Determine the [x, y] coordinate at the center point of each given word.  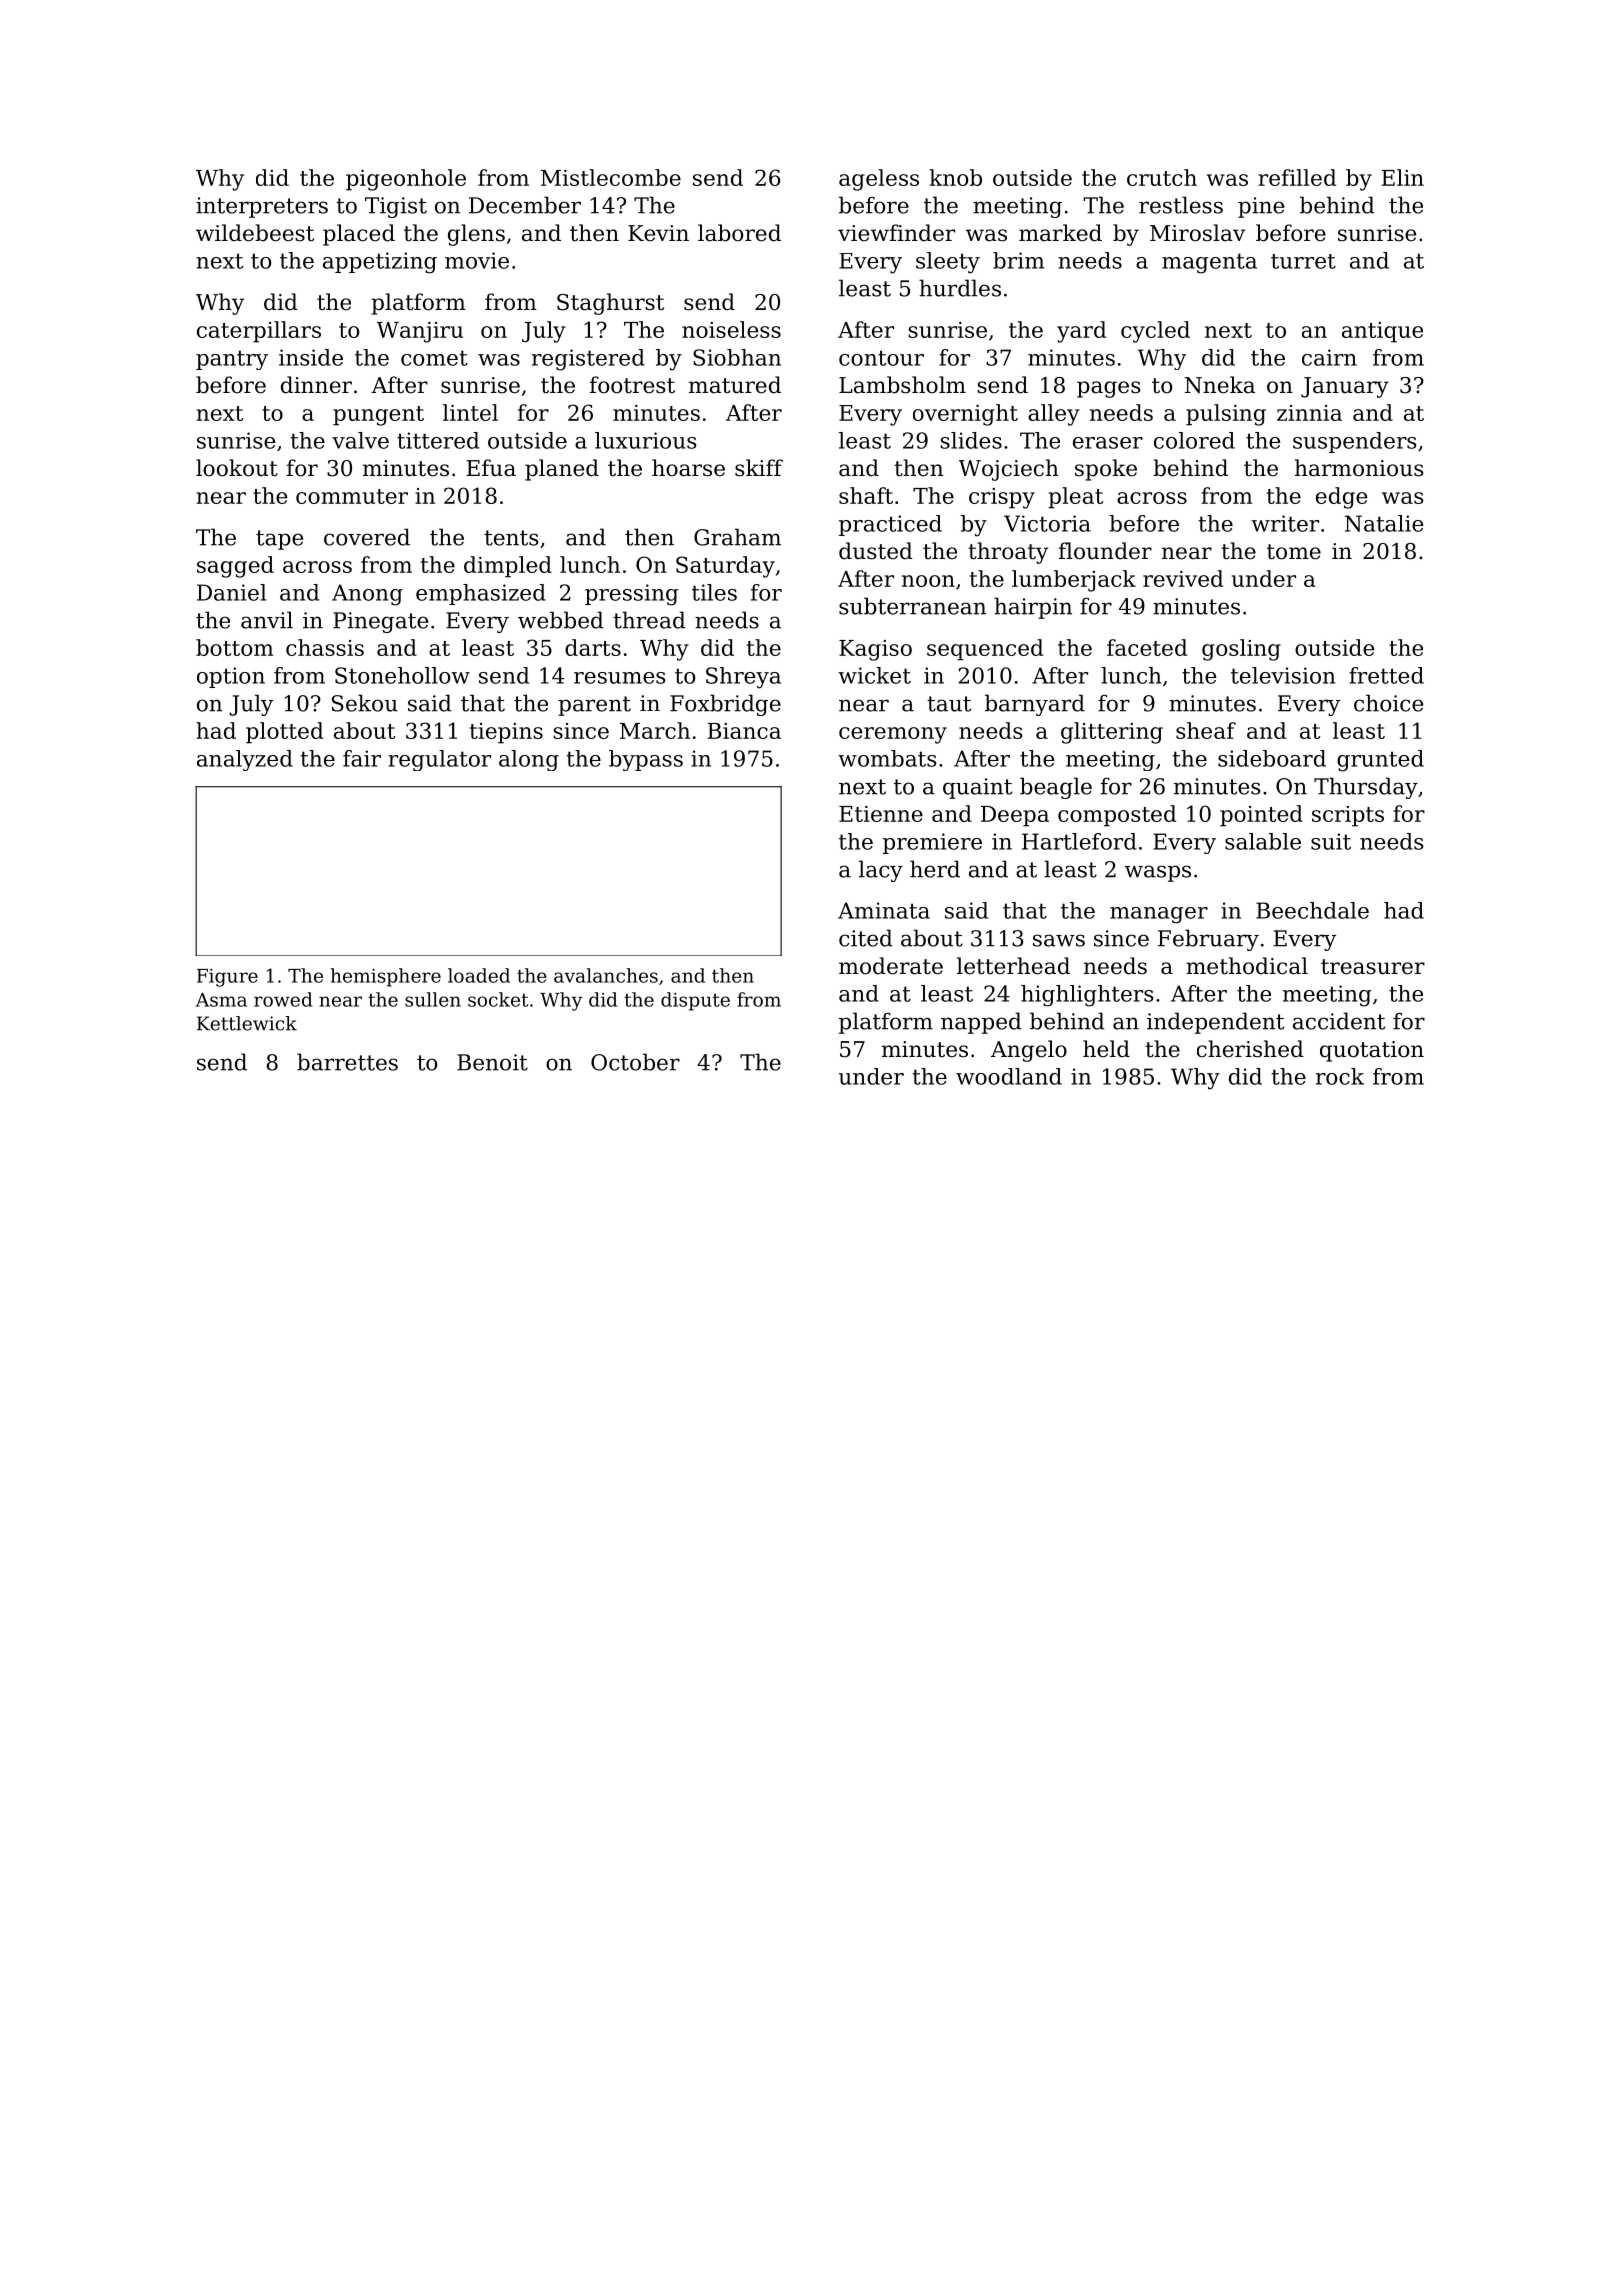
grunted [1380, 761]
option [231, 677]
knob [955, 177]
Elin [1402, 177]
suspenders [1355, 442]
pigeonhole [406, 180]
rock [1340, 1076]
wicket [874, 675]
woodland [1009, 1076]
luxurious [646, 440]
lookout [237, 468]
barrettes [347, 1062]
